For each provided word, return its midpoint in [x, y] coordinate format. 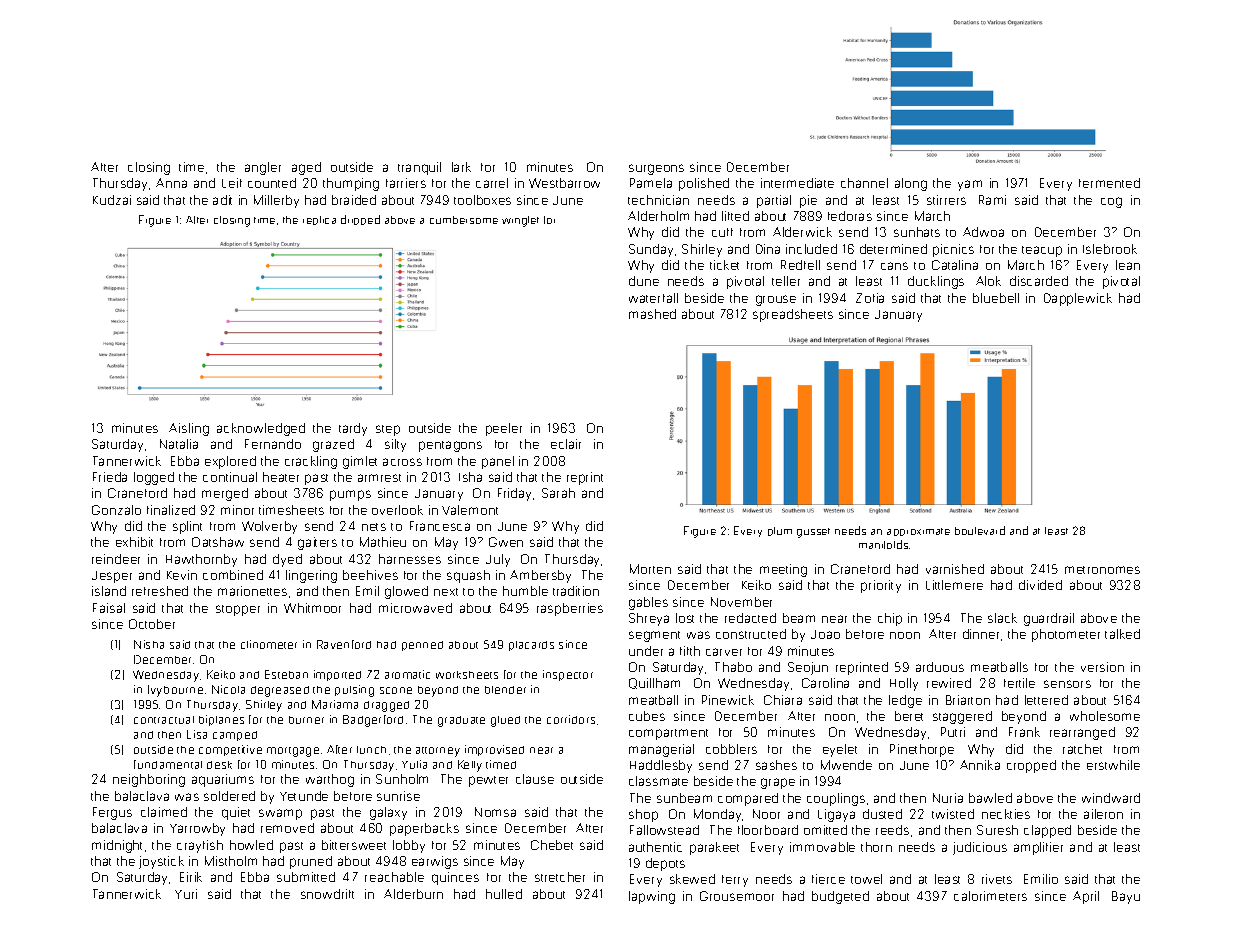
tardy [353, 429]
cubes [647, 716]
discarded [1039, 281]
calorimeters [990, 896]
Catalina [955, 265]
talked [1122, 634]
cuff [722, 232]
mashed [652, 314]
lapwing [652, 897]
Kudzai [112, 200]
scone [396, 690]
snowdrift [327, 894]
